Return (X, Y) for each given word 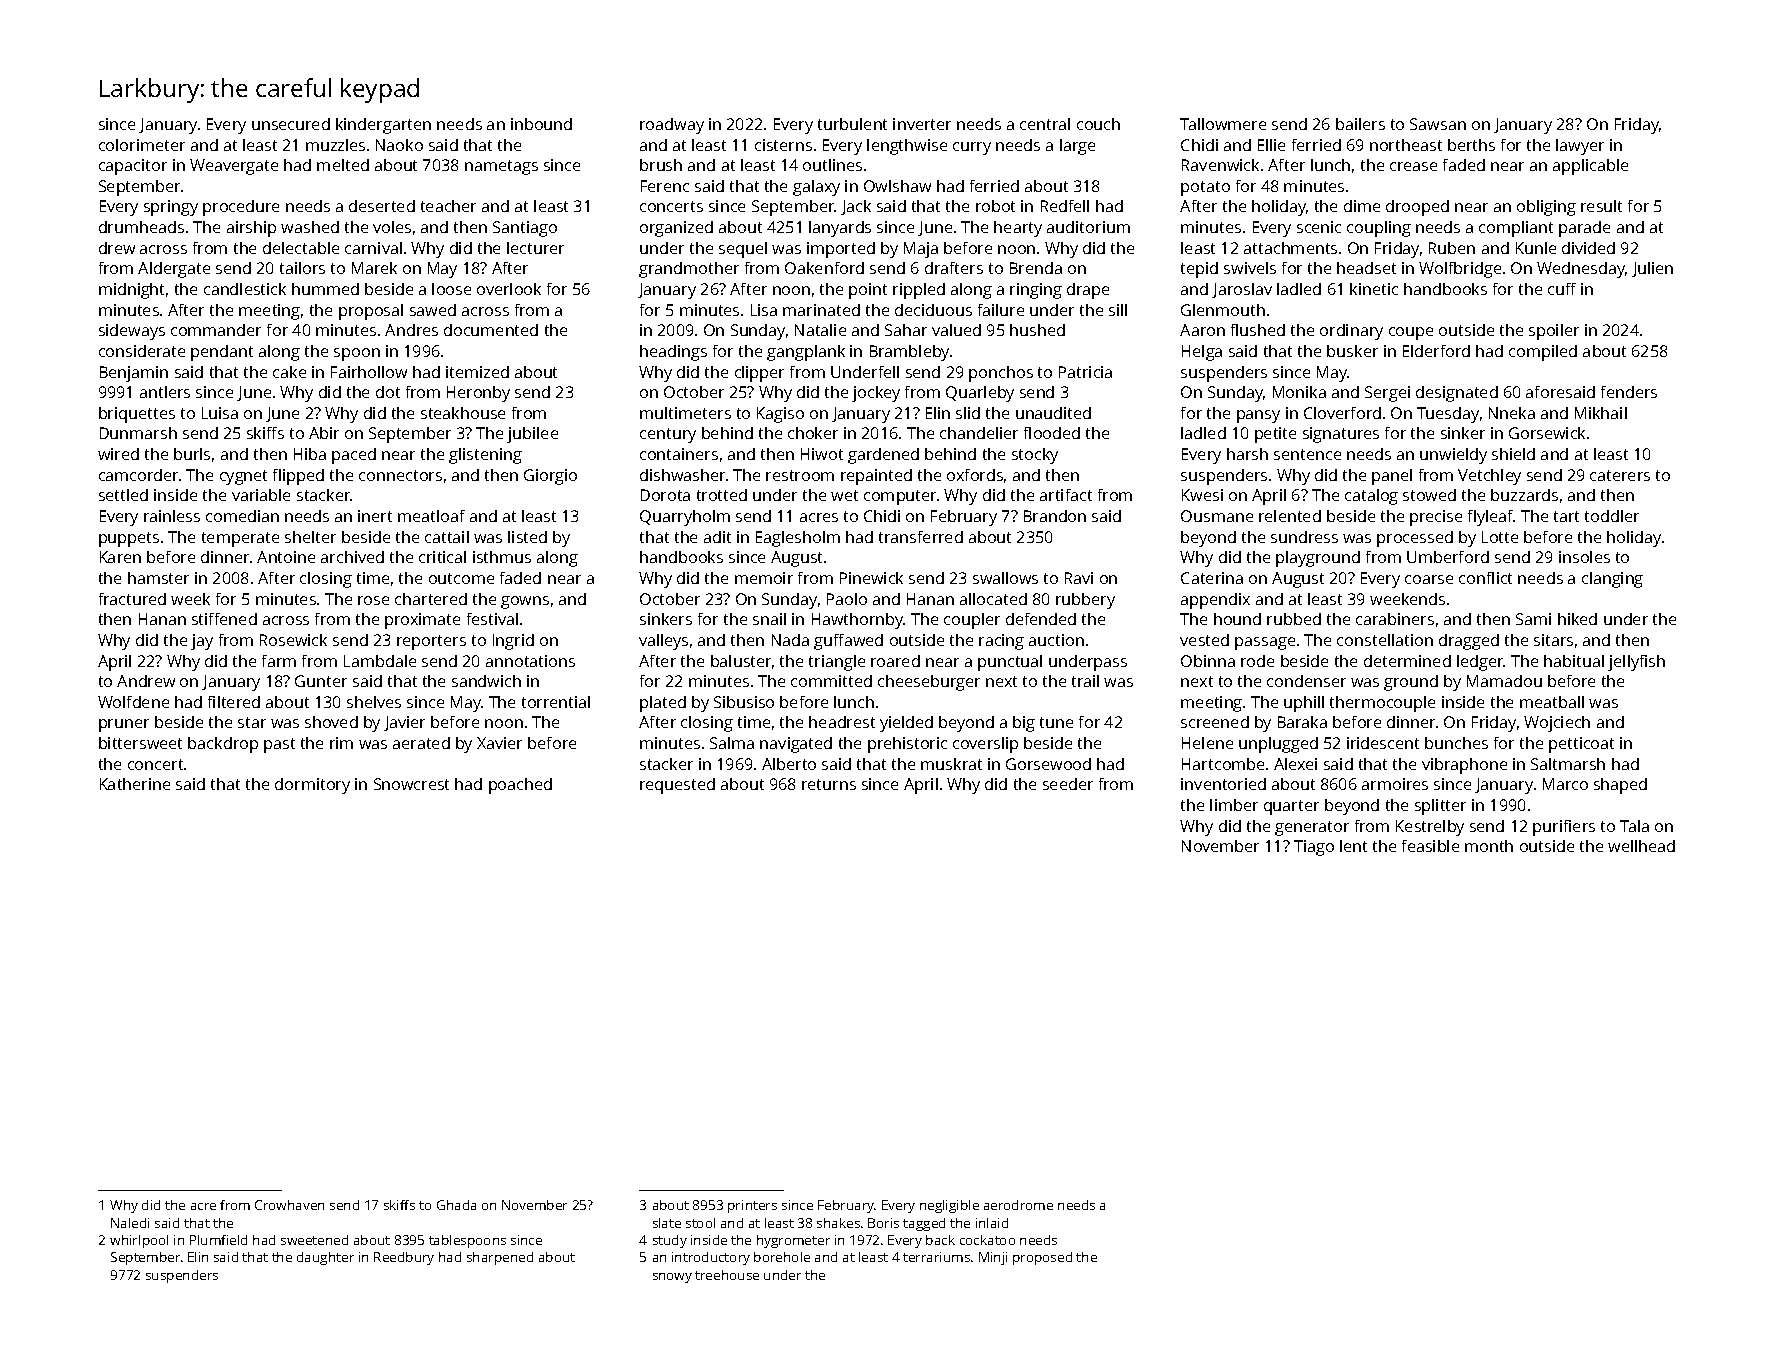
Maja (921, 250)
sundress (1304, 537)
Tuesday (1448, 415)
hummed (325, 289)
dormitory (312, 786)
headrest (842, 722)
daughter (325, 1258)
